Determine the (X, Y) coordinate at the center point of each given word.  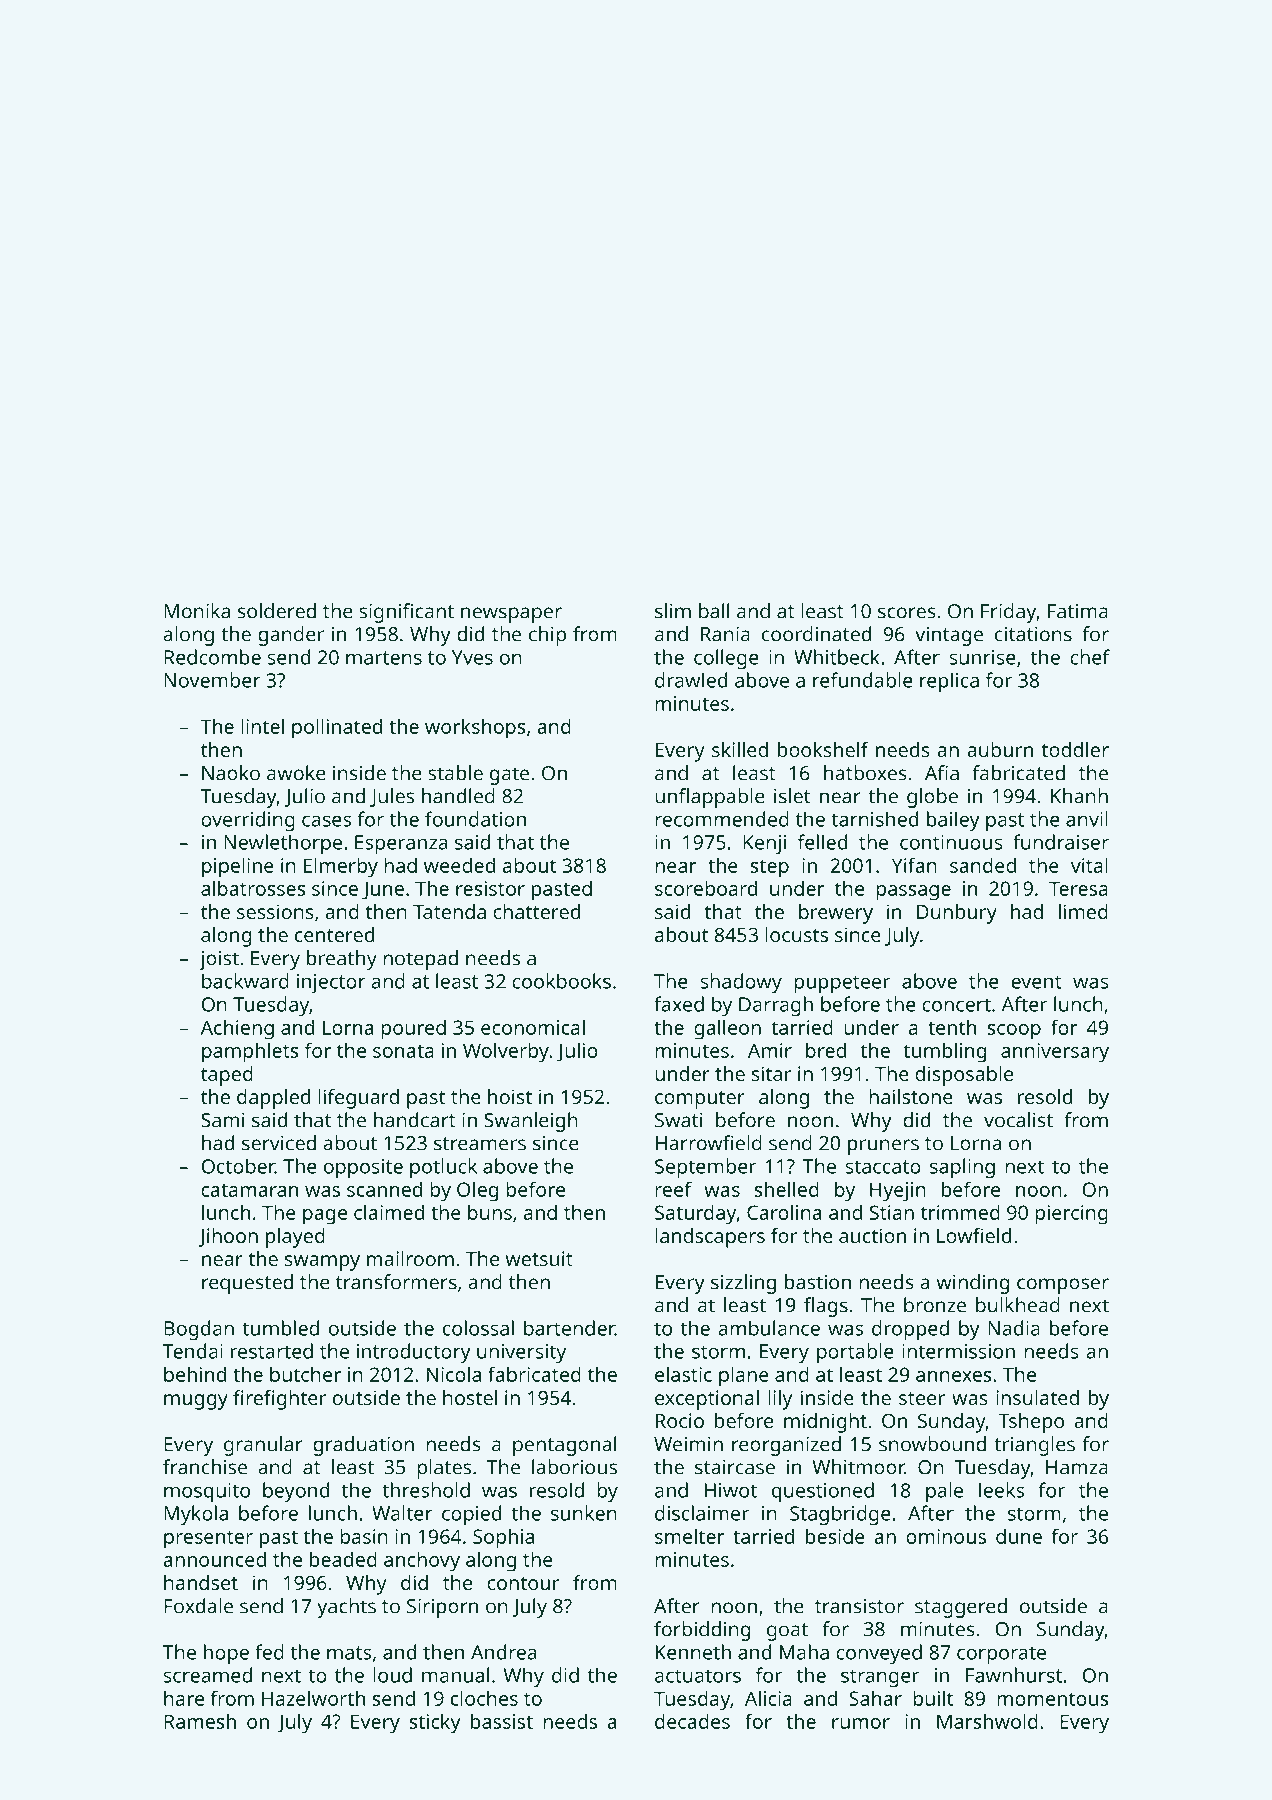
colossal (478, 1328)
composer (1063, 1286)
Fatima (1078, 611)
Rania (725, 634)
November (212, 680)
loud (392, 1675)
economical (533, 1027)
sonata (403, 1051)
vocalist (1018, 1120)
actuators (698, 1676)
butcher (305, 1374)
